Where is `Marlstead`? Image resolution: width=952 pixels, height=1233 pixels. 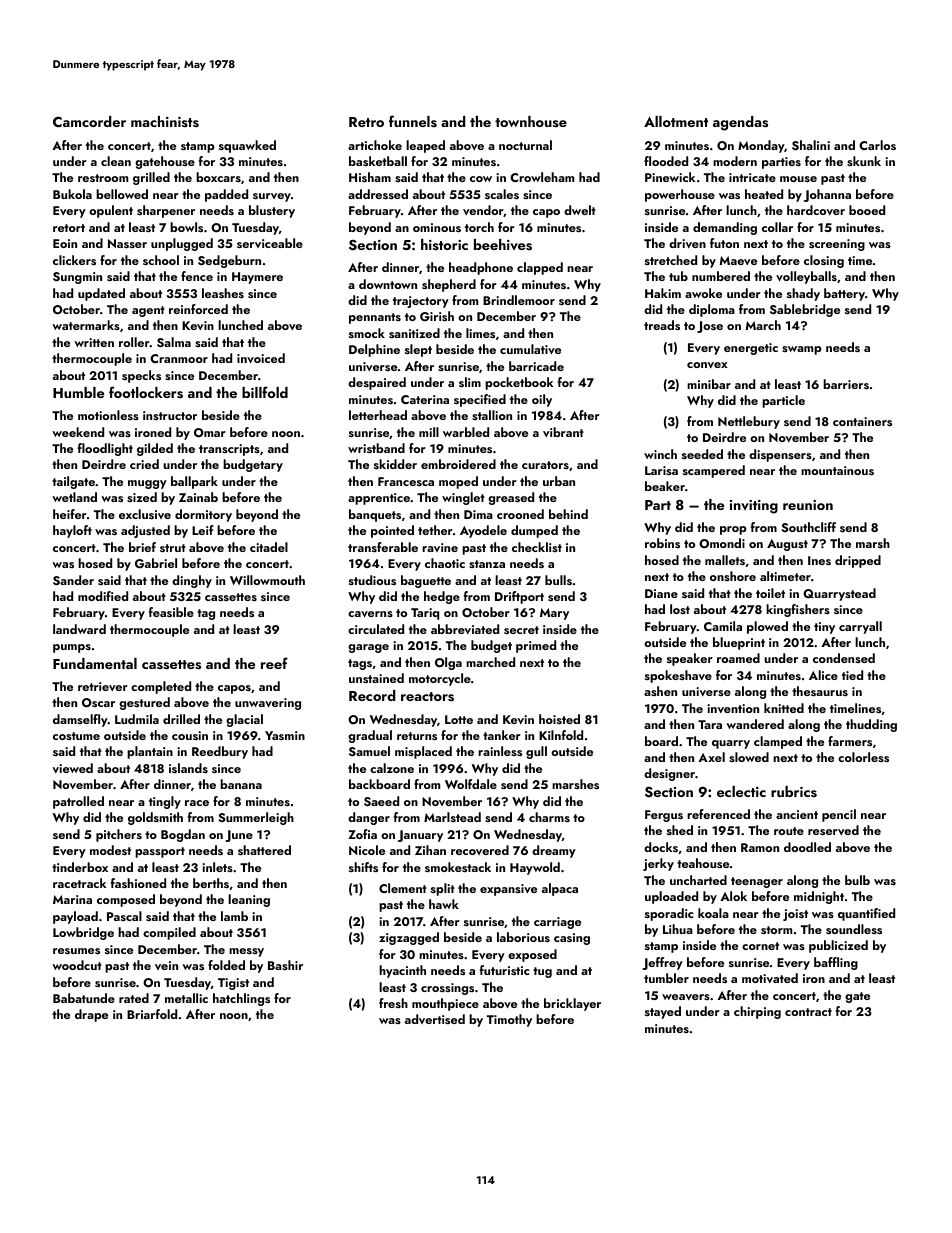
Marlstead is located at coordinates (452, 817).
